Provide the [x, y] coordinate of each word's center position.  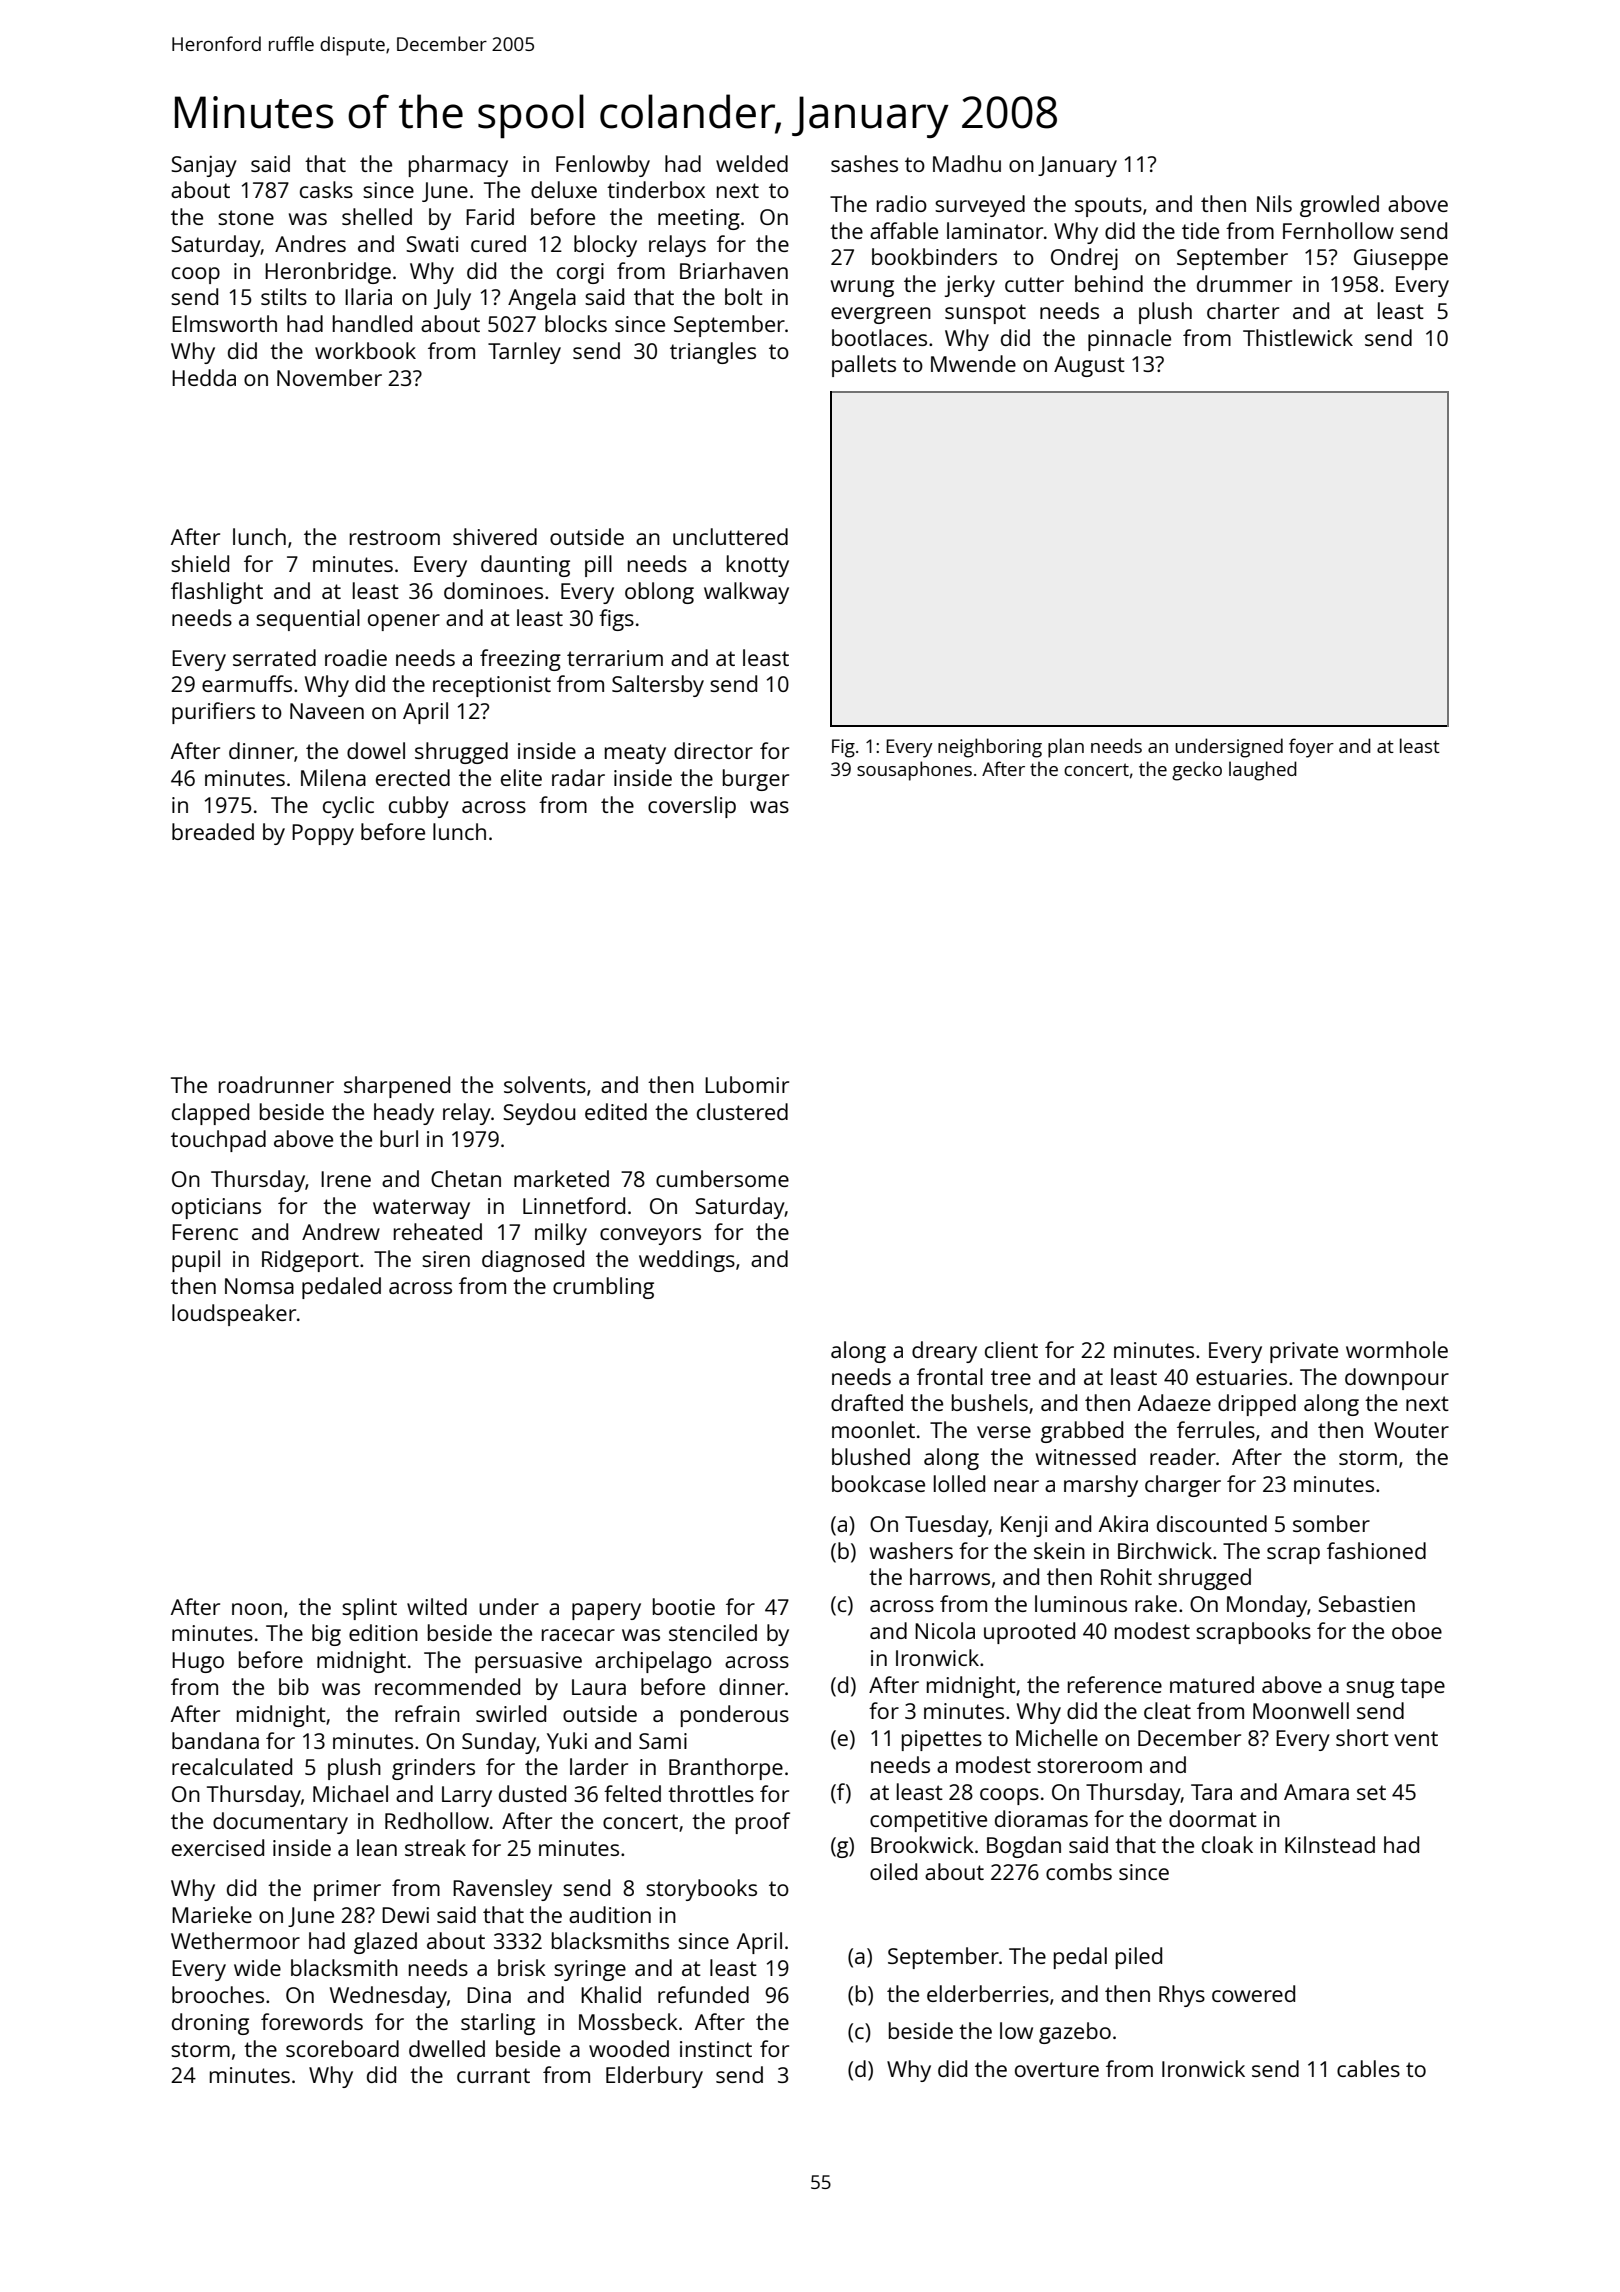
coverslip [692, 807]
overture [1057, 2069]
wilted [437, 1606]
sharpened [397, 1087]
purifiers [213, 713]
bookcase [878, 1483]
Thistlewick [1298, 337]
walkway [746, 593]
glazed [385, 1943]
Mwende [973, 363]
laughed [1263, 771]
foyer [1311, 748]
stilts [284, 296]
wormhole [1397, 1349]
